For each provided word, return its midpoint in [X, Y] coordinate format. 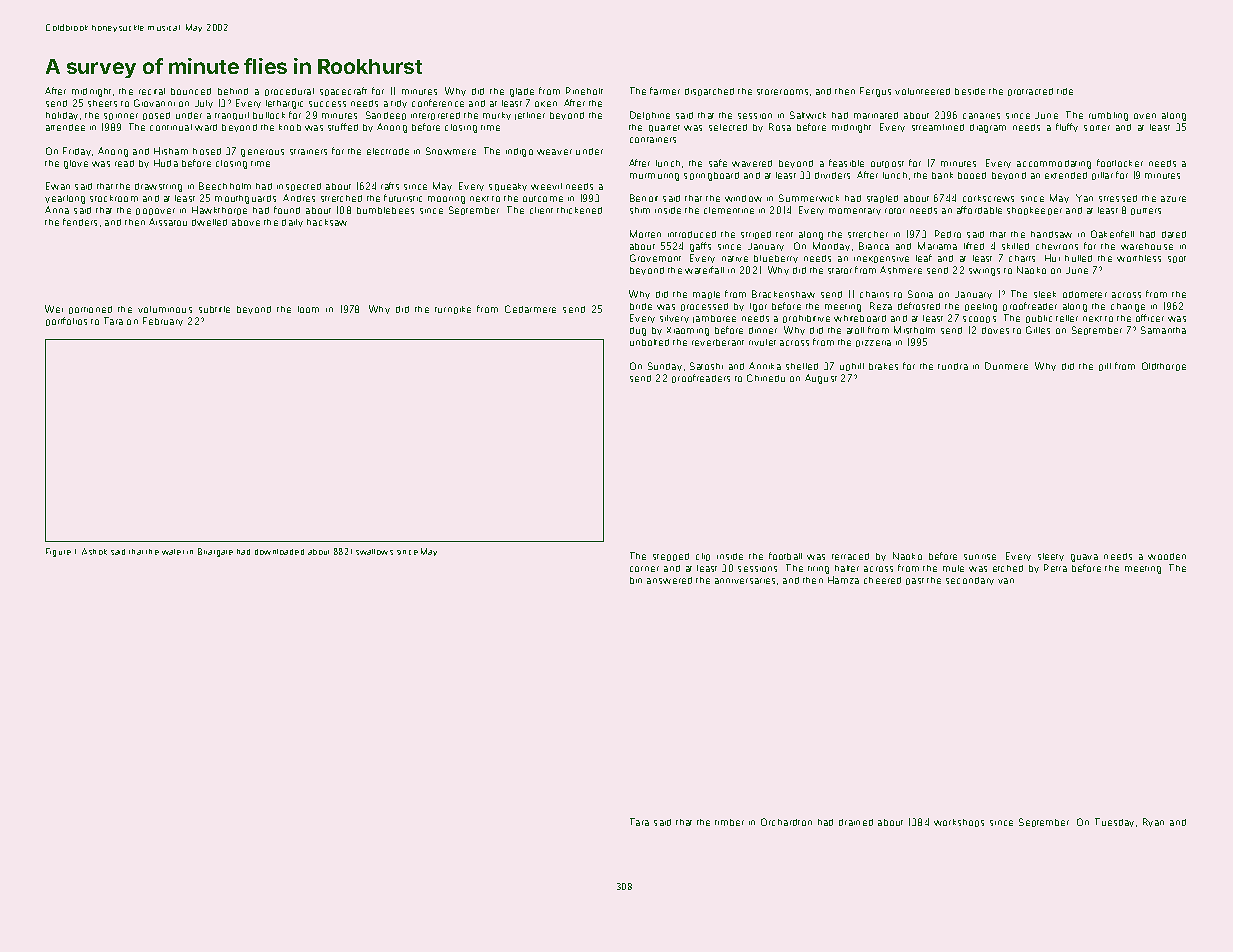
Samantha [1163, 330]
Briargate [215, 552]
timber [729, 822]
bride [641, 306]
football [785, 556]
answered [669, 580]
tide [1065, 91]
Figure [58, 552]
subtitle [214, 309]
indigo [519, 152]
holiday [62, 116]
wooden [1167, 556]
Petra [1055, 568]
